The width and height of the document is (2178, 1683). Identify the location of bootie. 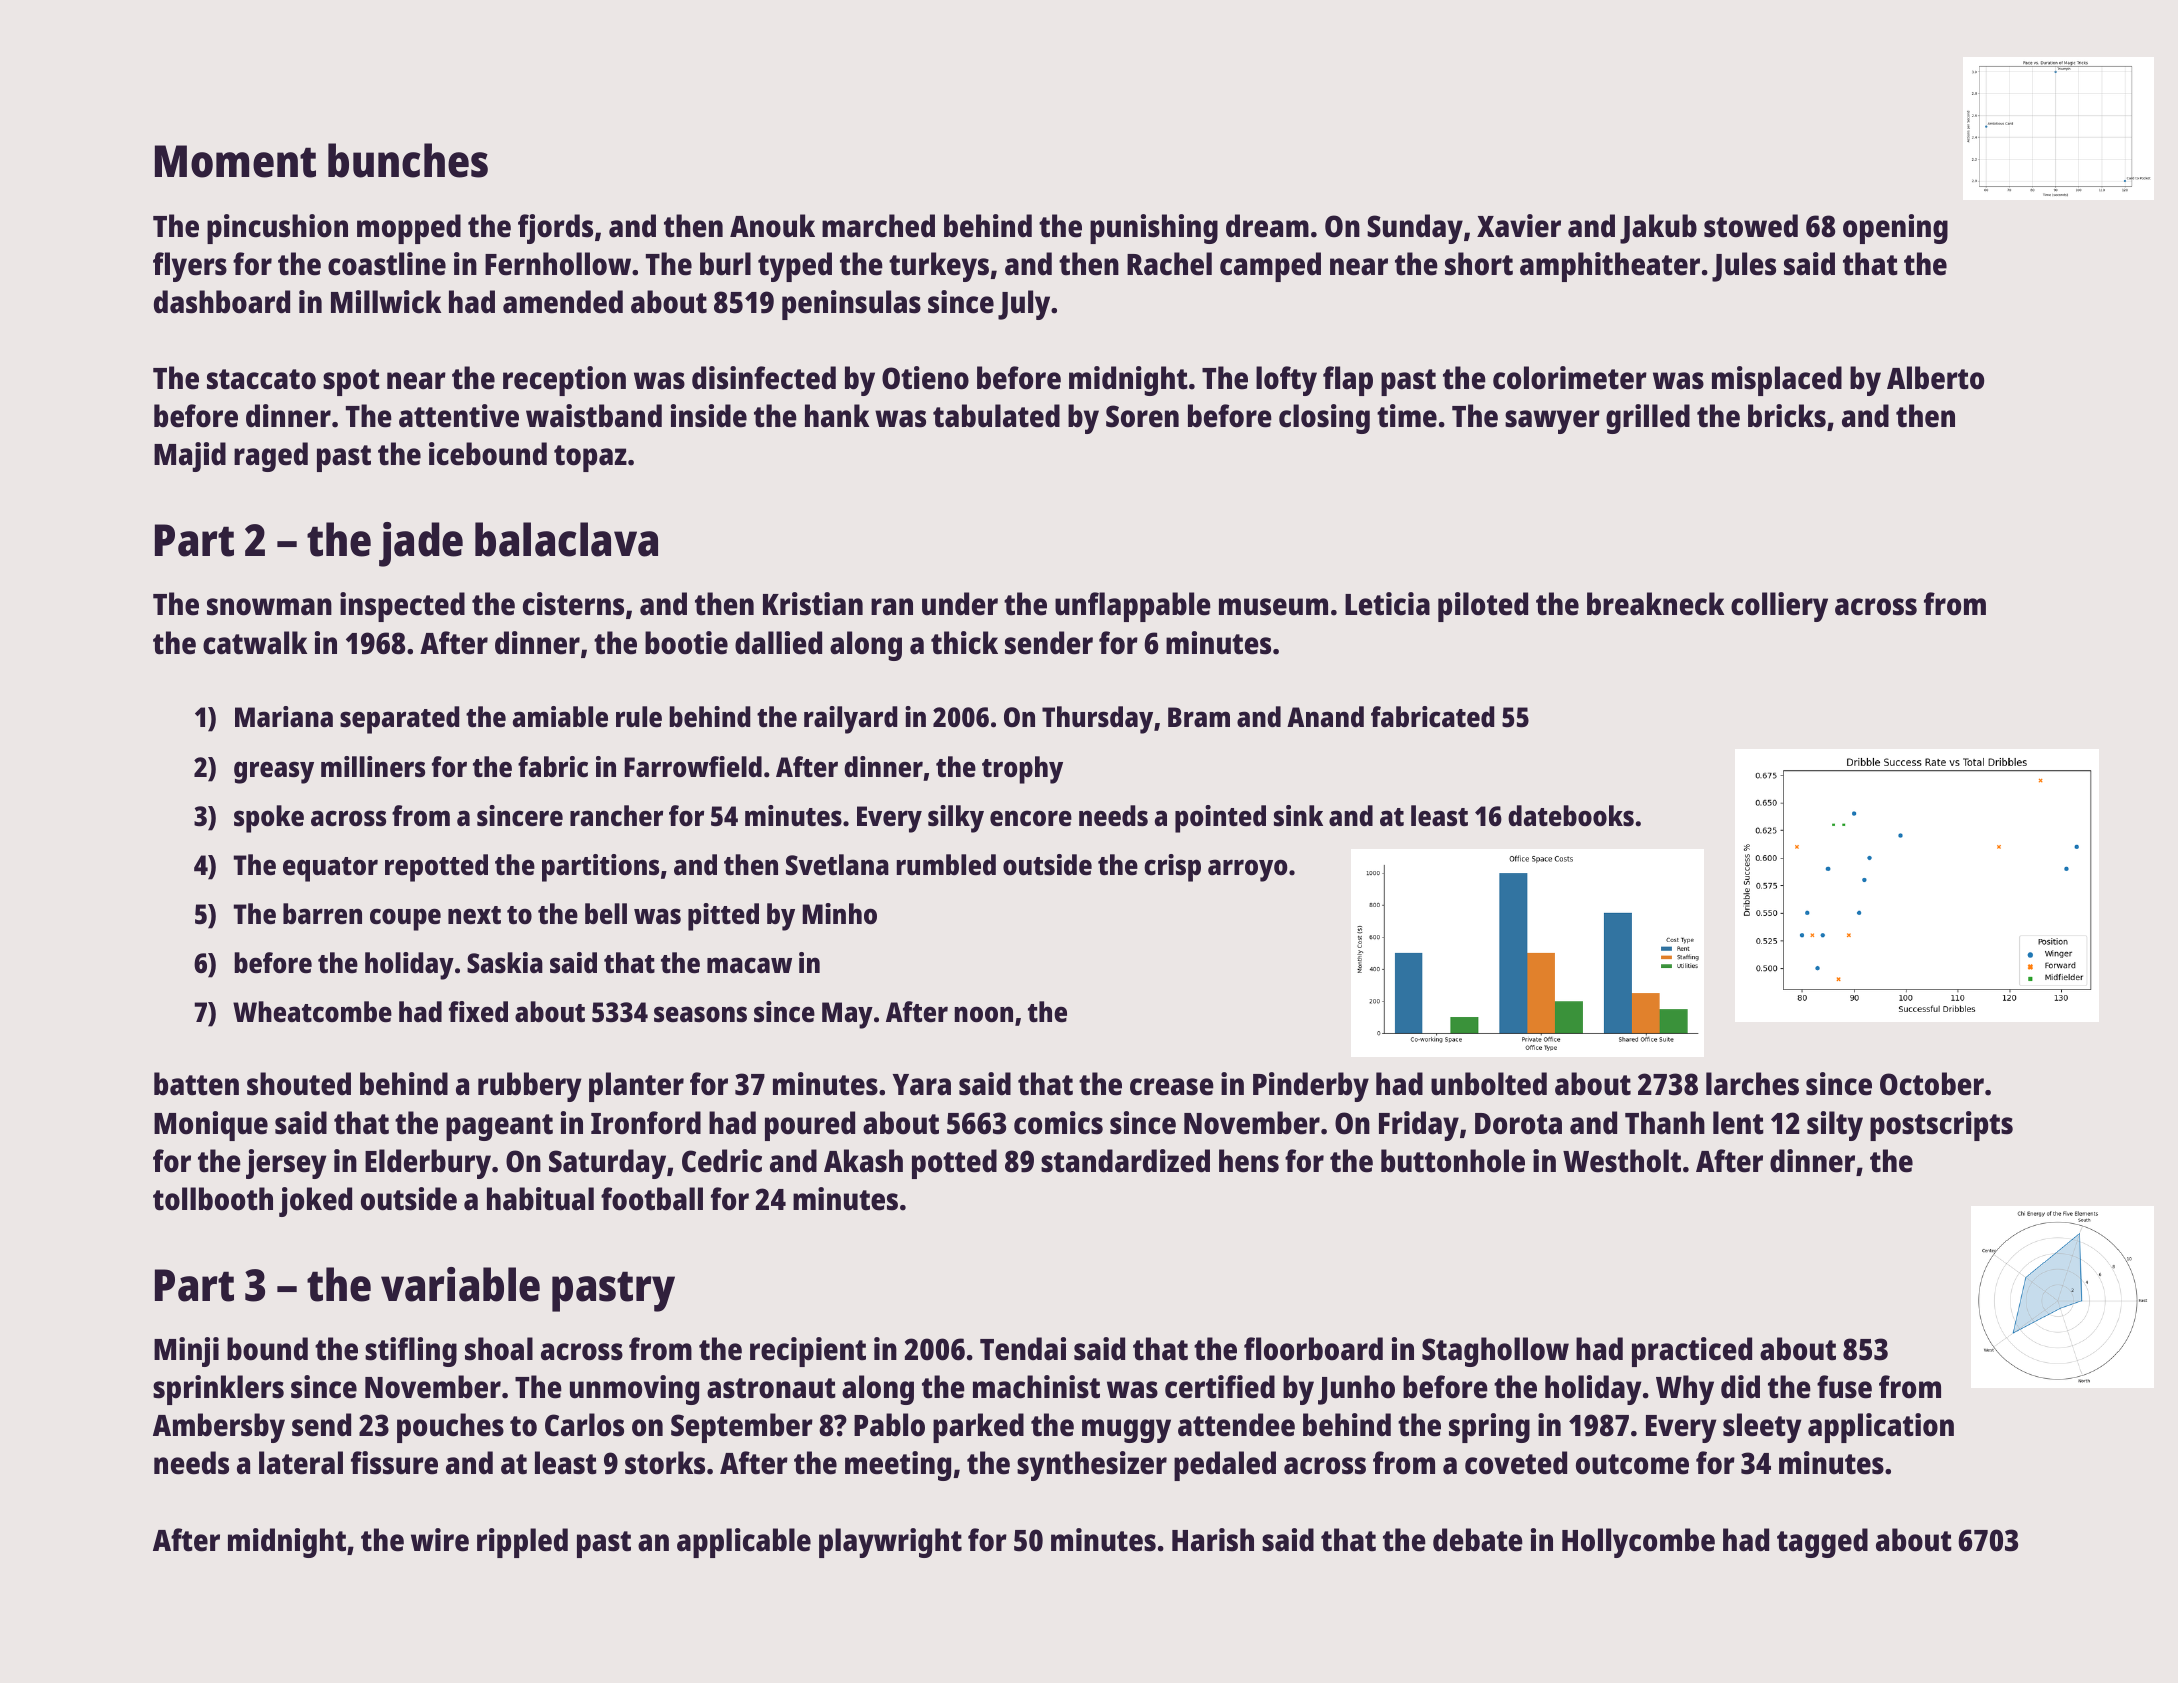
(686, 643).
